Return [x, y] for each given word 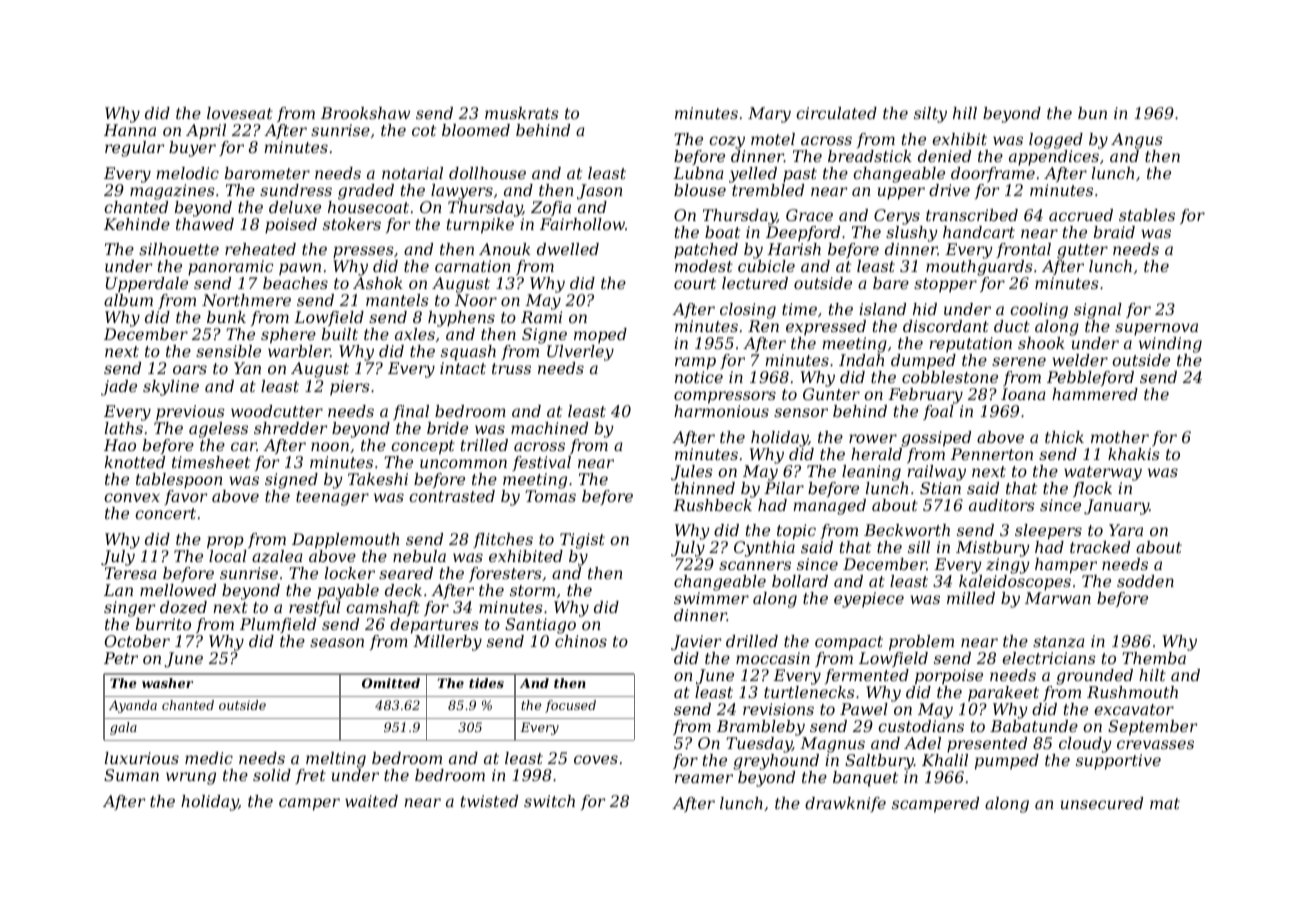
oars [190, 369]
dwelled [568, 249]
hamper [1066, 566]
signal [1098, 311]
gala [123, 728]
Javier [696, 643]
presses [363, 252]
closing [748, 311]
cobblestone [950, 377]
